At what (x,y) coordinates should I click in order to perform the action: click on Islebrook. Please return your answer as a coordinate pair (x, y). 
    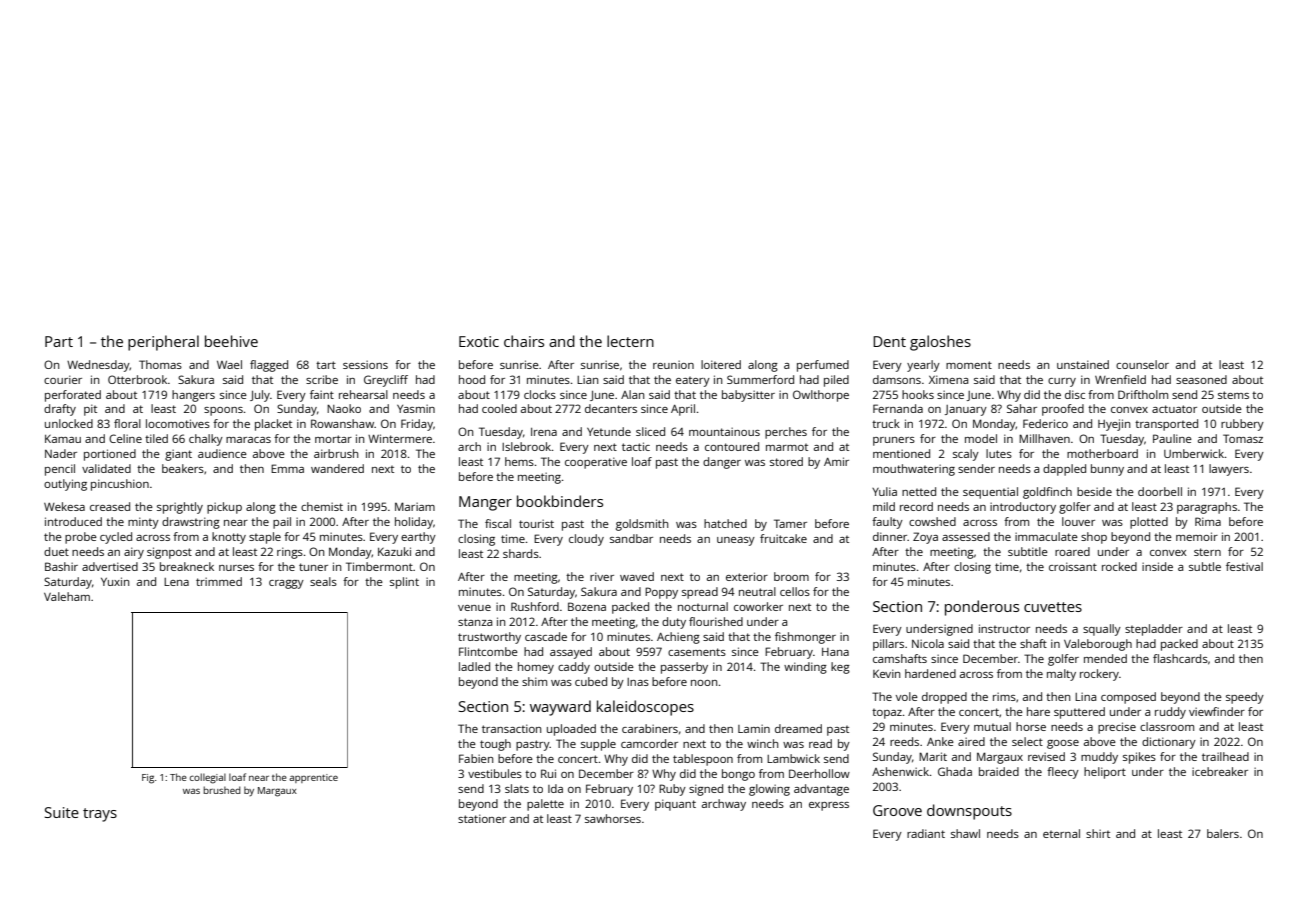
    Looking at the image, I should click on (526, 446).
